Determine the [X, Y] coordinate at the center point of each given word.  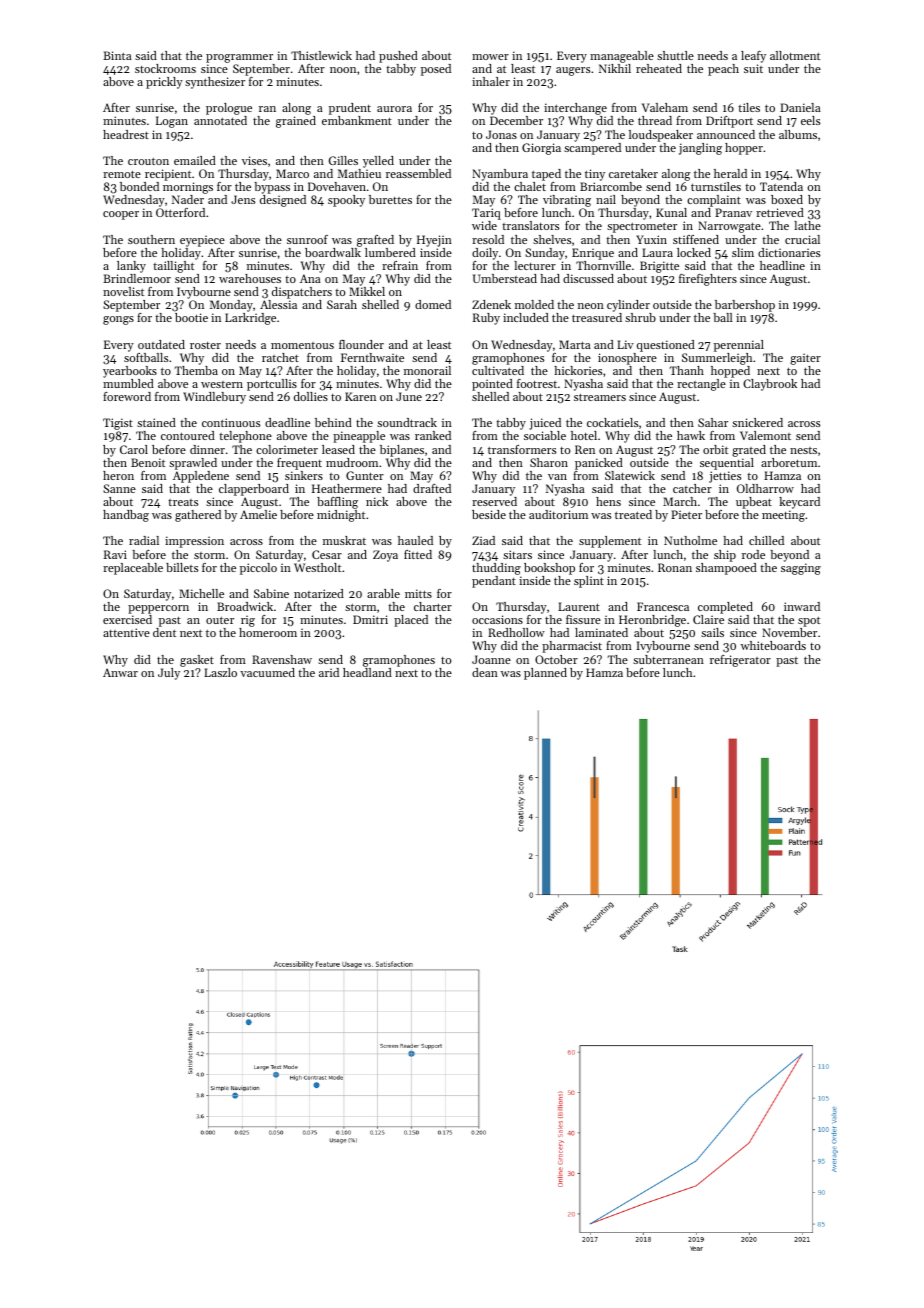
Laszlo [220, 672]
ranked [433, 435]
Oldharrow [765, 488]
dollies [311, 396]
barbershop [745, 306]
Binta [117, 55]
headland [367, 672]
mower [490, 57]
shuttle [675, 55]
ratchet [280, 357]
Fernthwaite [372, 357]
